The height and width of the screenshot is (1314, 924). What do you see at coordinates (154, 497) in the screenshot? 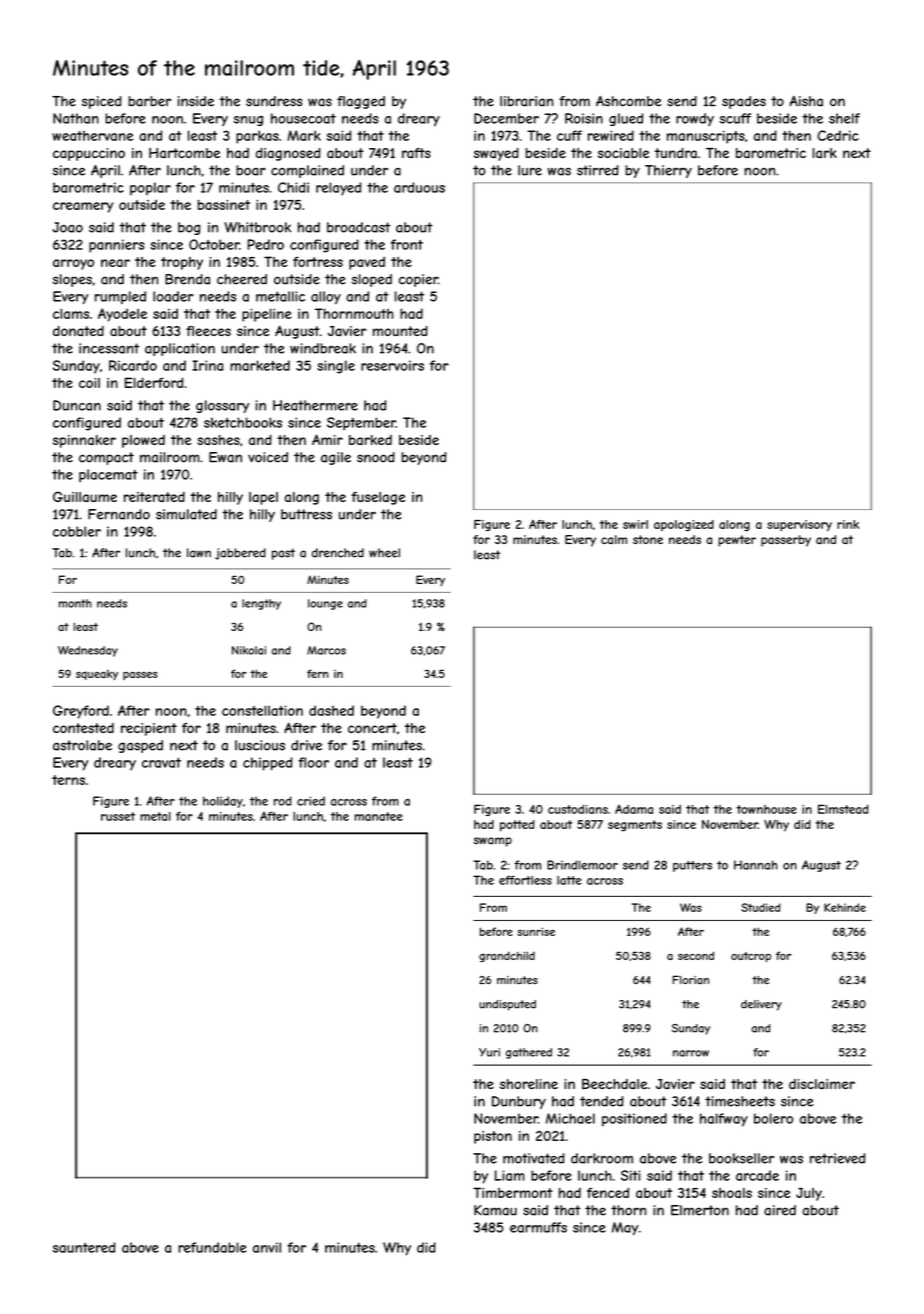
I see `reiterated` at bounding box center [154, 497].
